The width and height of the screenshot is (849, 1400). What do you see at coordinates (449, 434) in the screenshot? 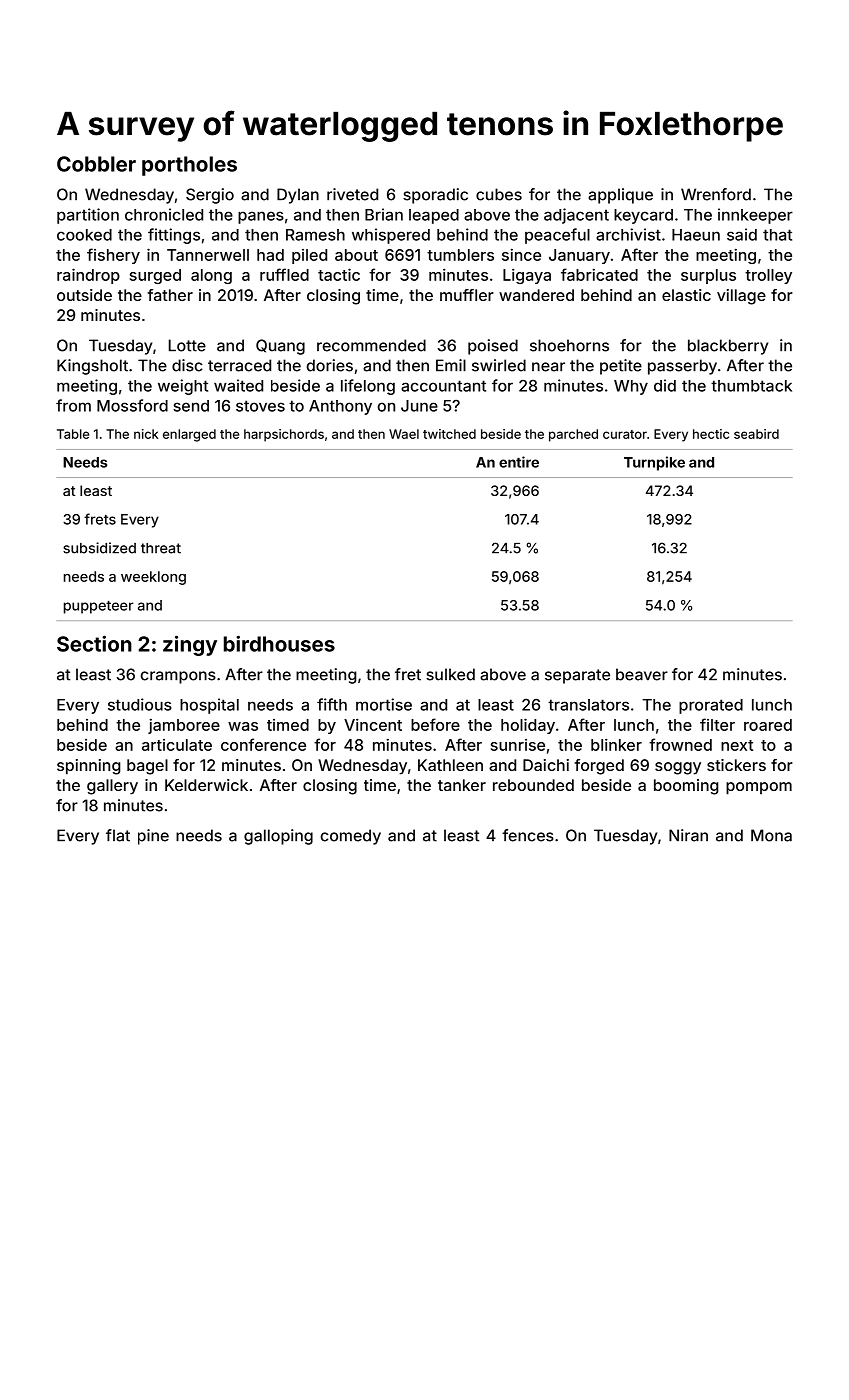
I see `twitched` at bounding box center [449, 434].
